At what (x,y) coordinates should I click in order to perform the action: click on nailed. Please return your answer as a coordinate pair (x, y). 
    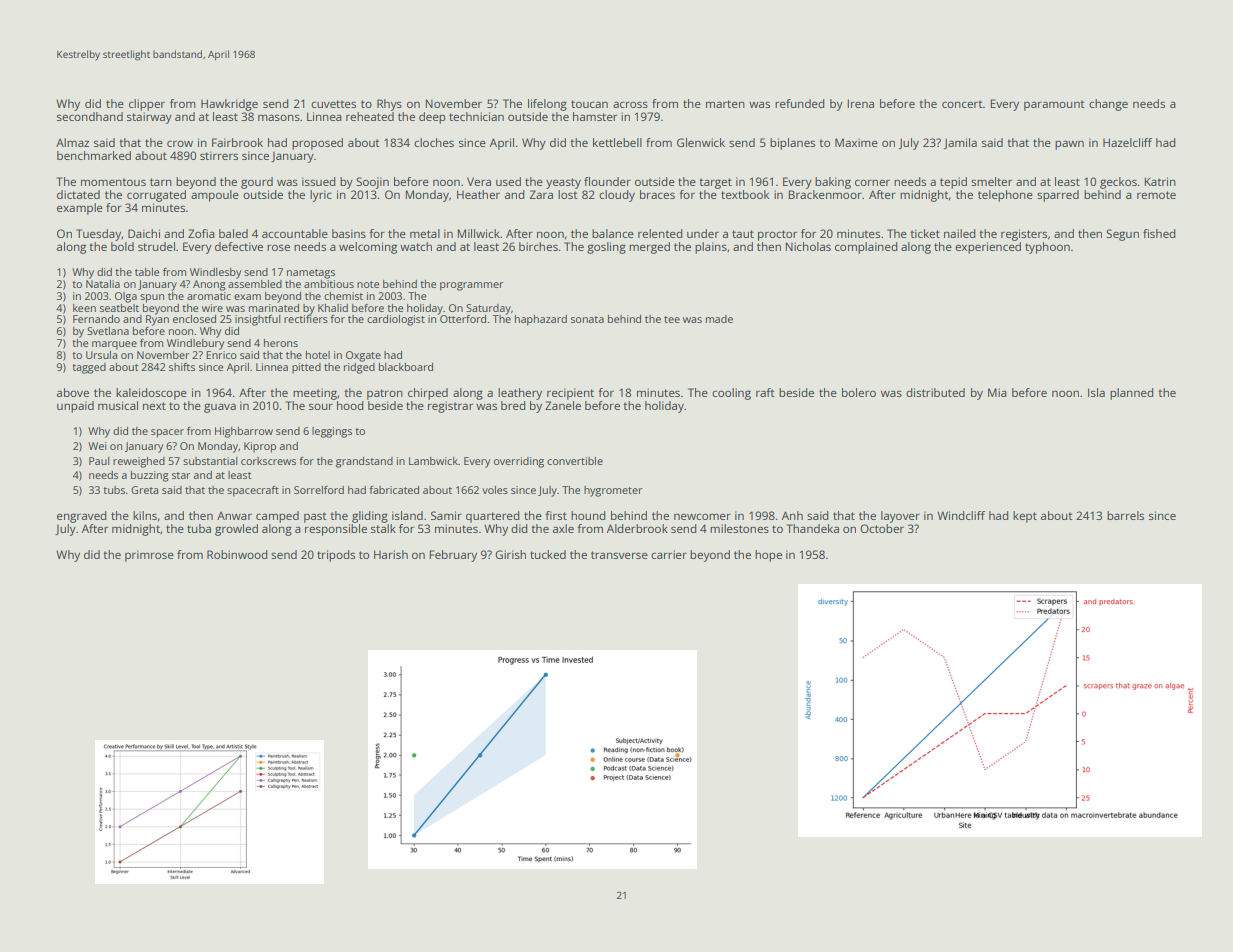
    Looking at the image, I should click on (960, 233).
